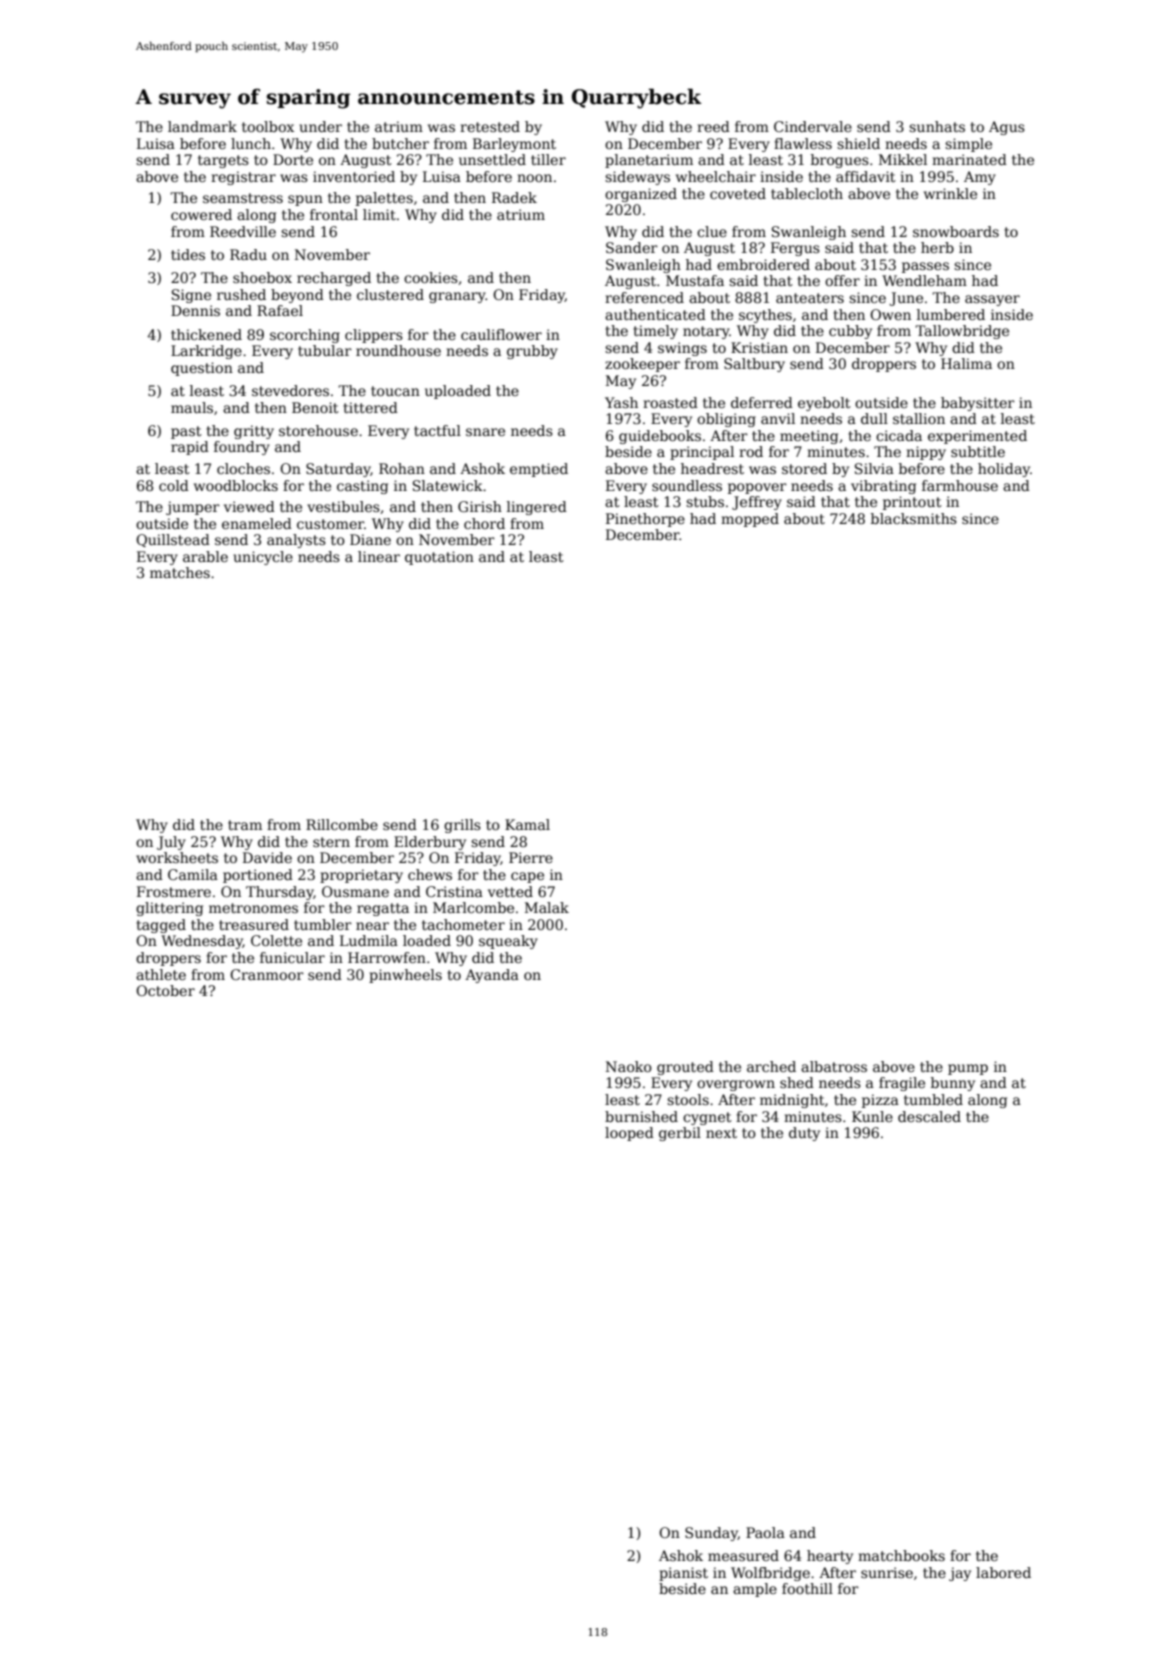  I want to click on pianist, so click(683, 1574).
